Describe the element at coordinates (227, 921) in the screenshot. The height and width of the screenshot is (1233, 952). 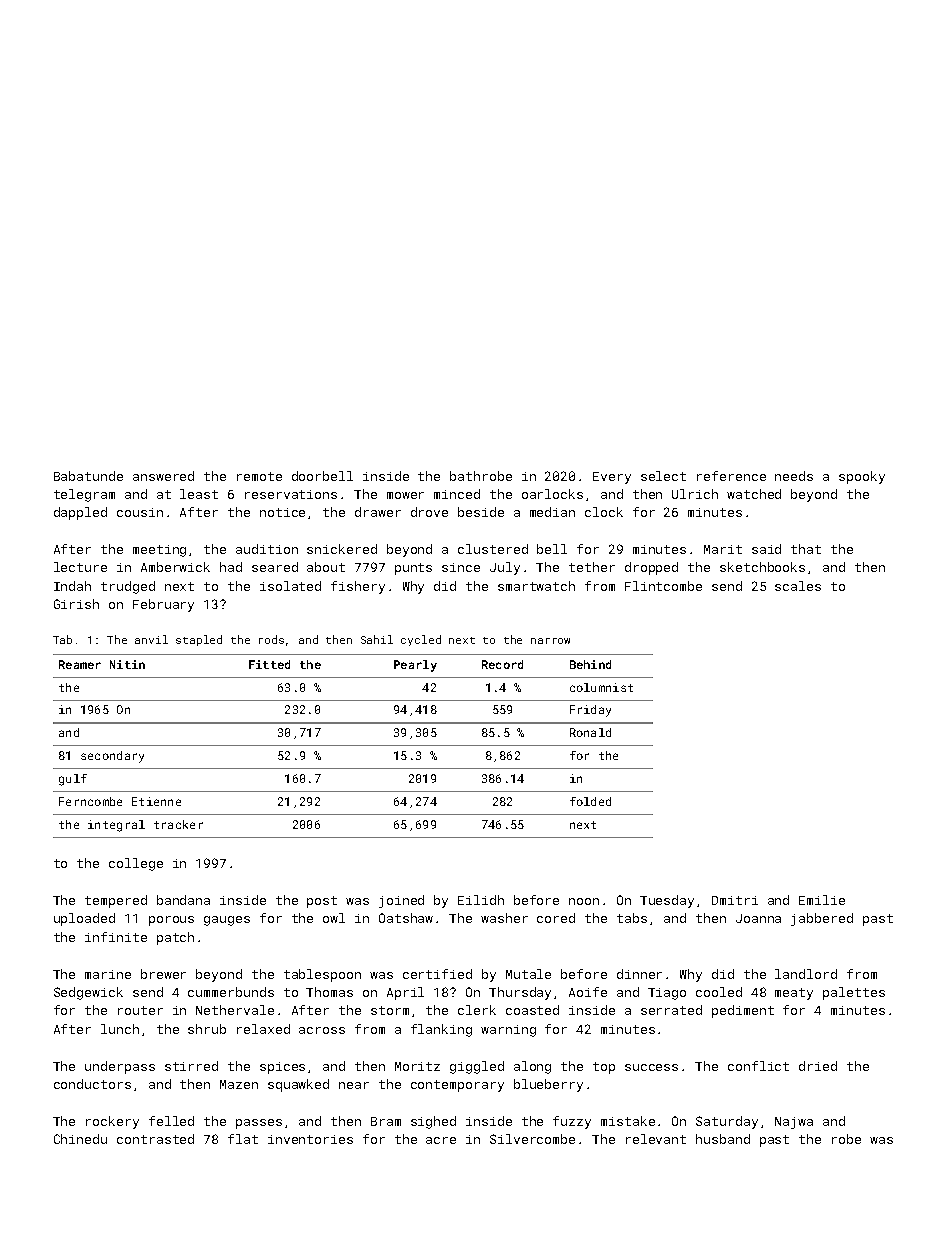
I see `gauges` at that location.
